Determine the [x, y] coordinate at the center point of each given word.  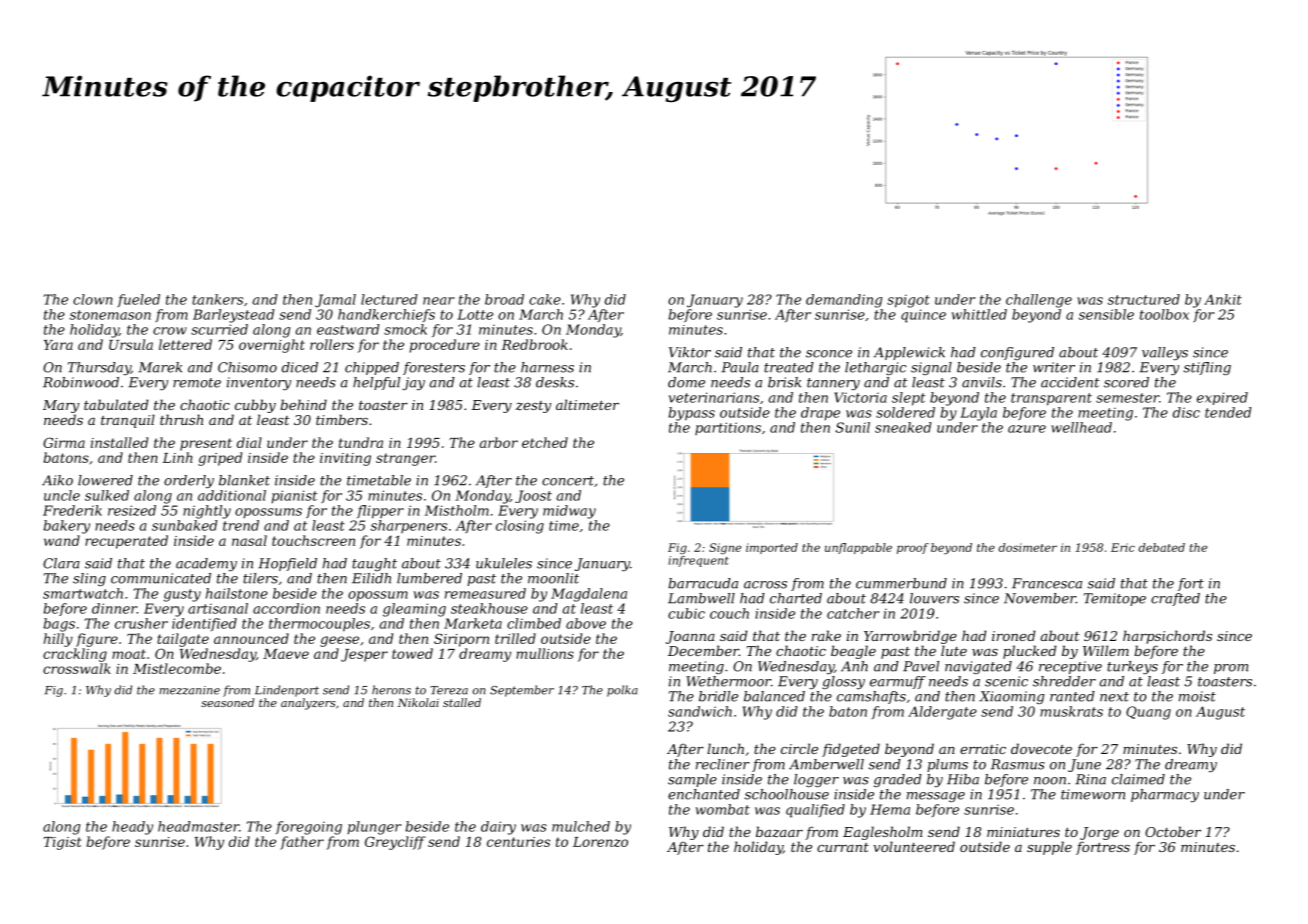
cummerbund [901, 583]
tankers [217, 299]
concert [568, 481]
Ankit [1223, 299]
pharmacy [1165, 795]
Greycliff [395, 843]
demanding [844, 301]
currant [843, 847]
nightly [207, 512]
